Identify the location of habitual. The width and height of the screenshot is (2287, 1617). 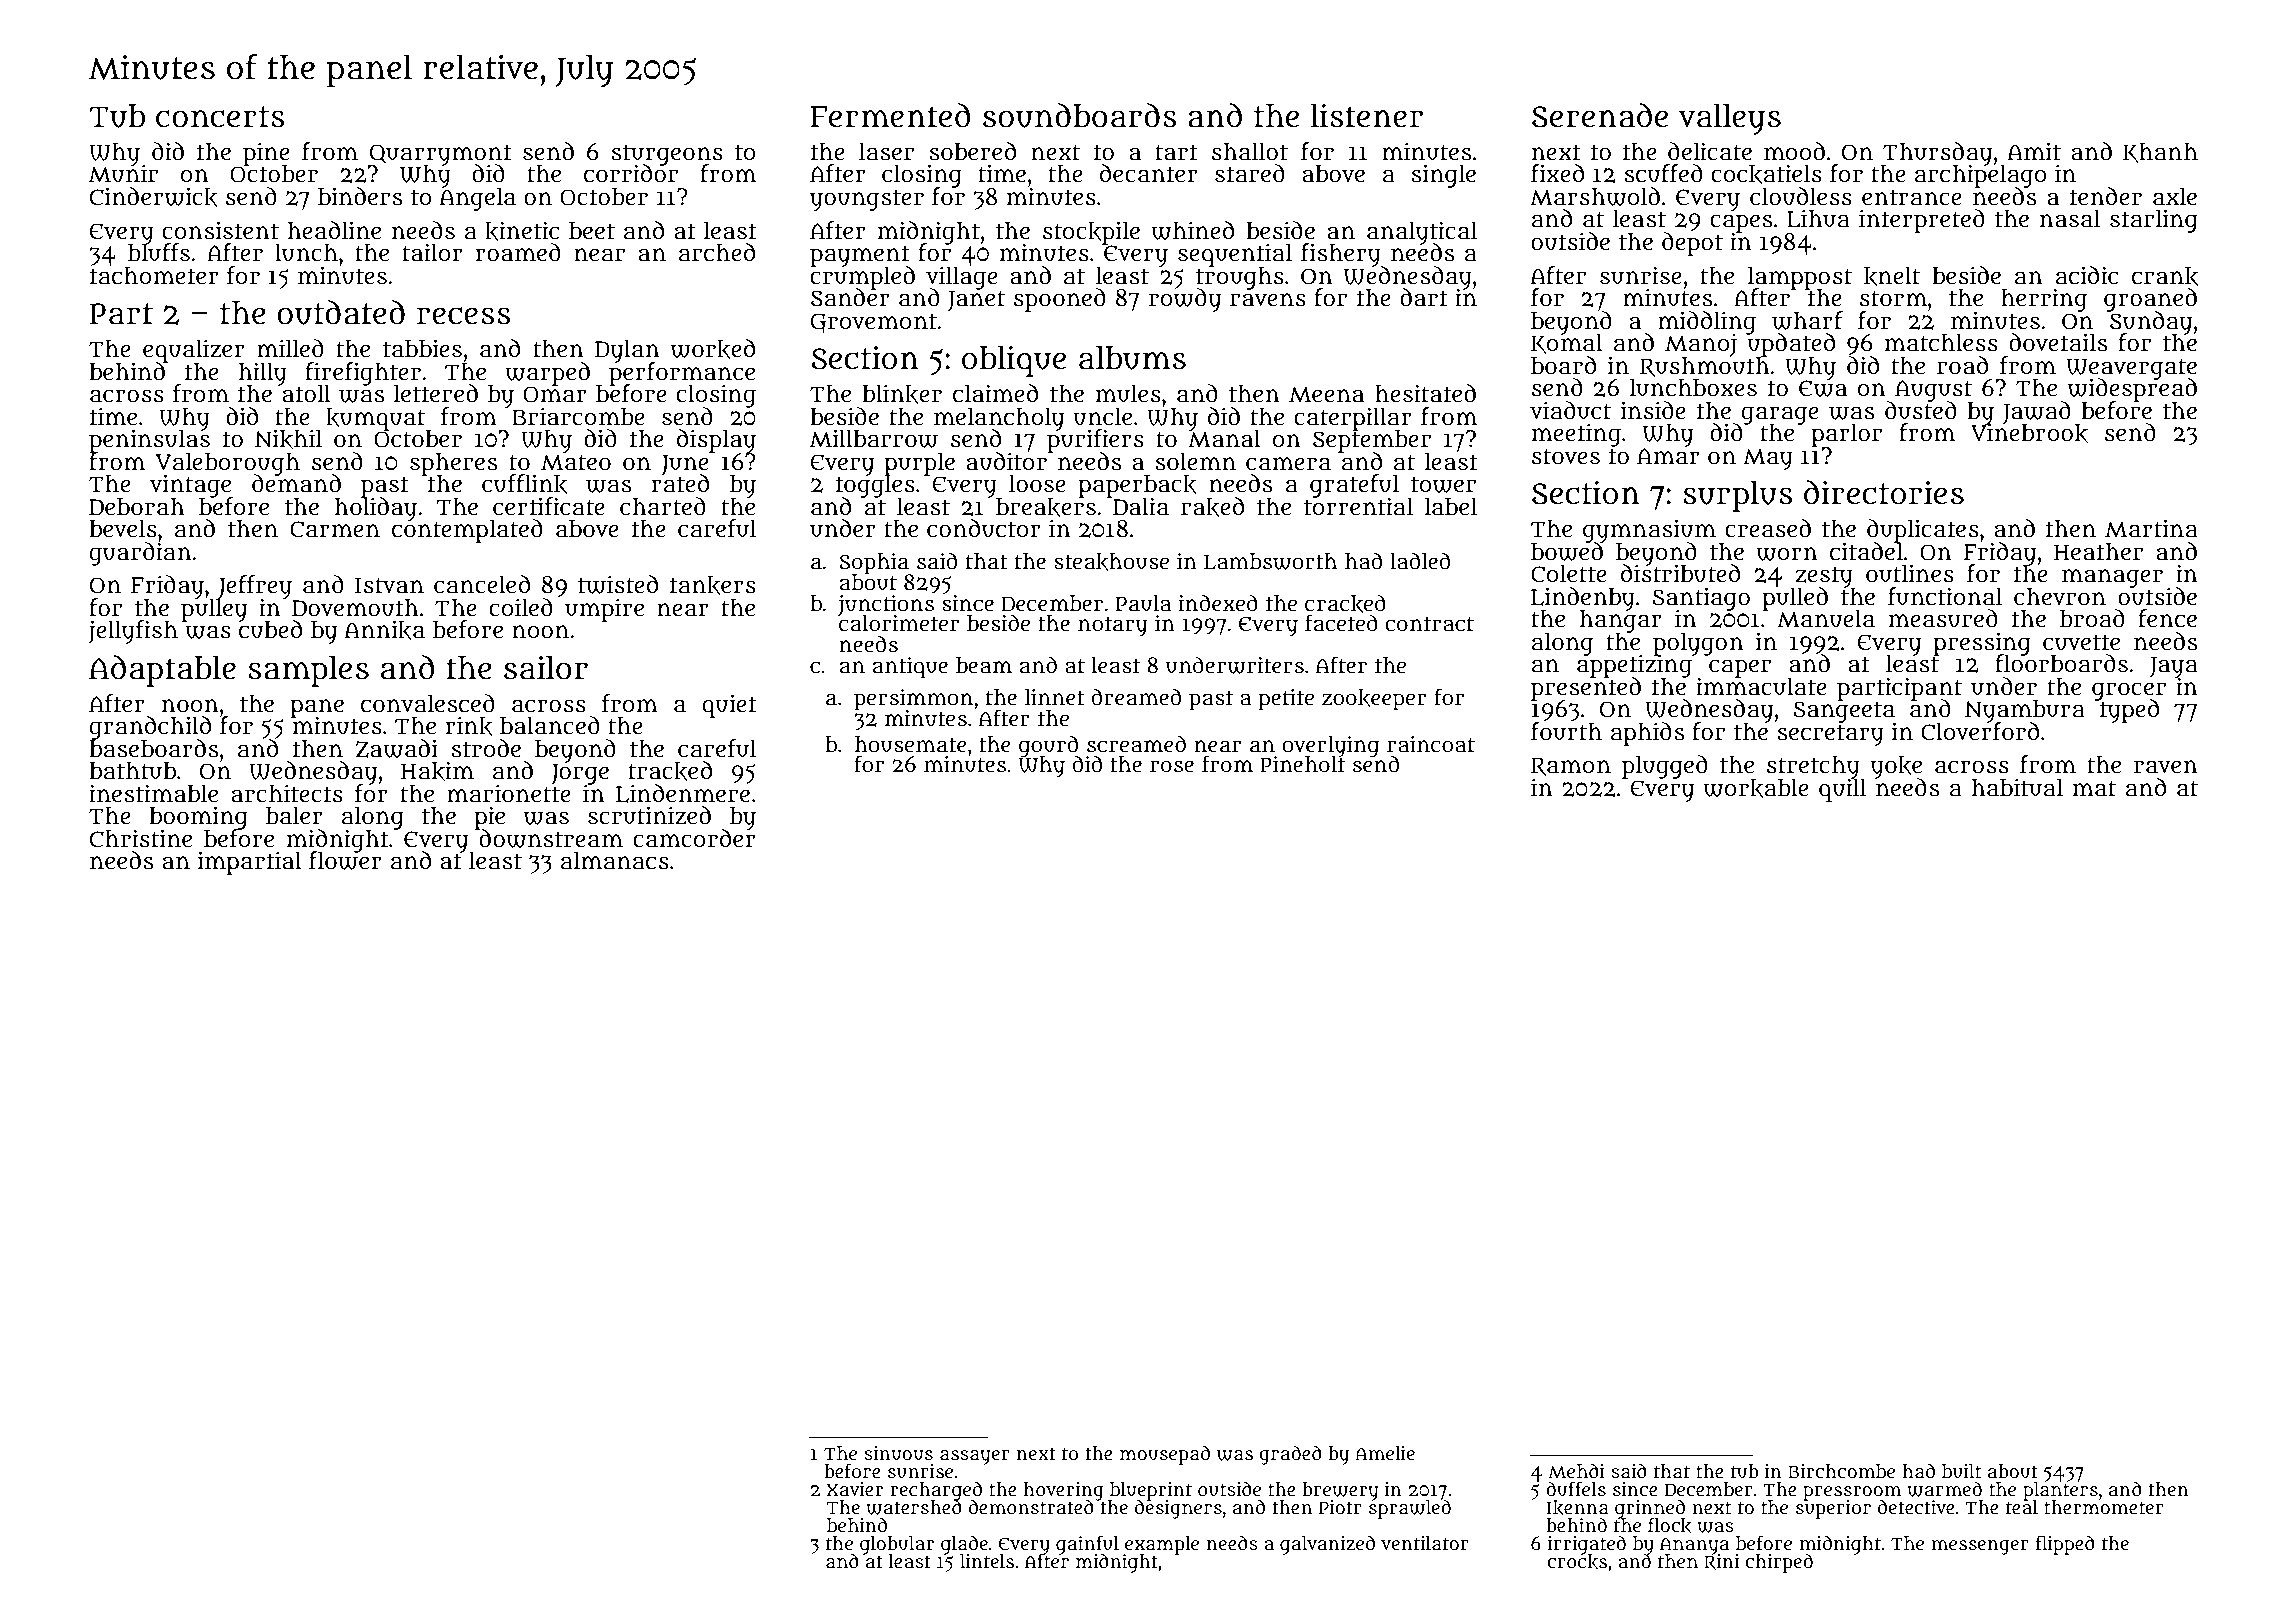
(2017, 787).
